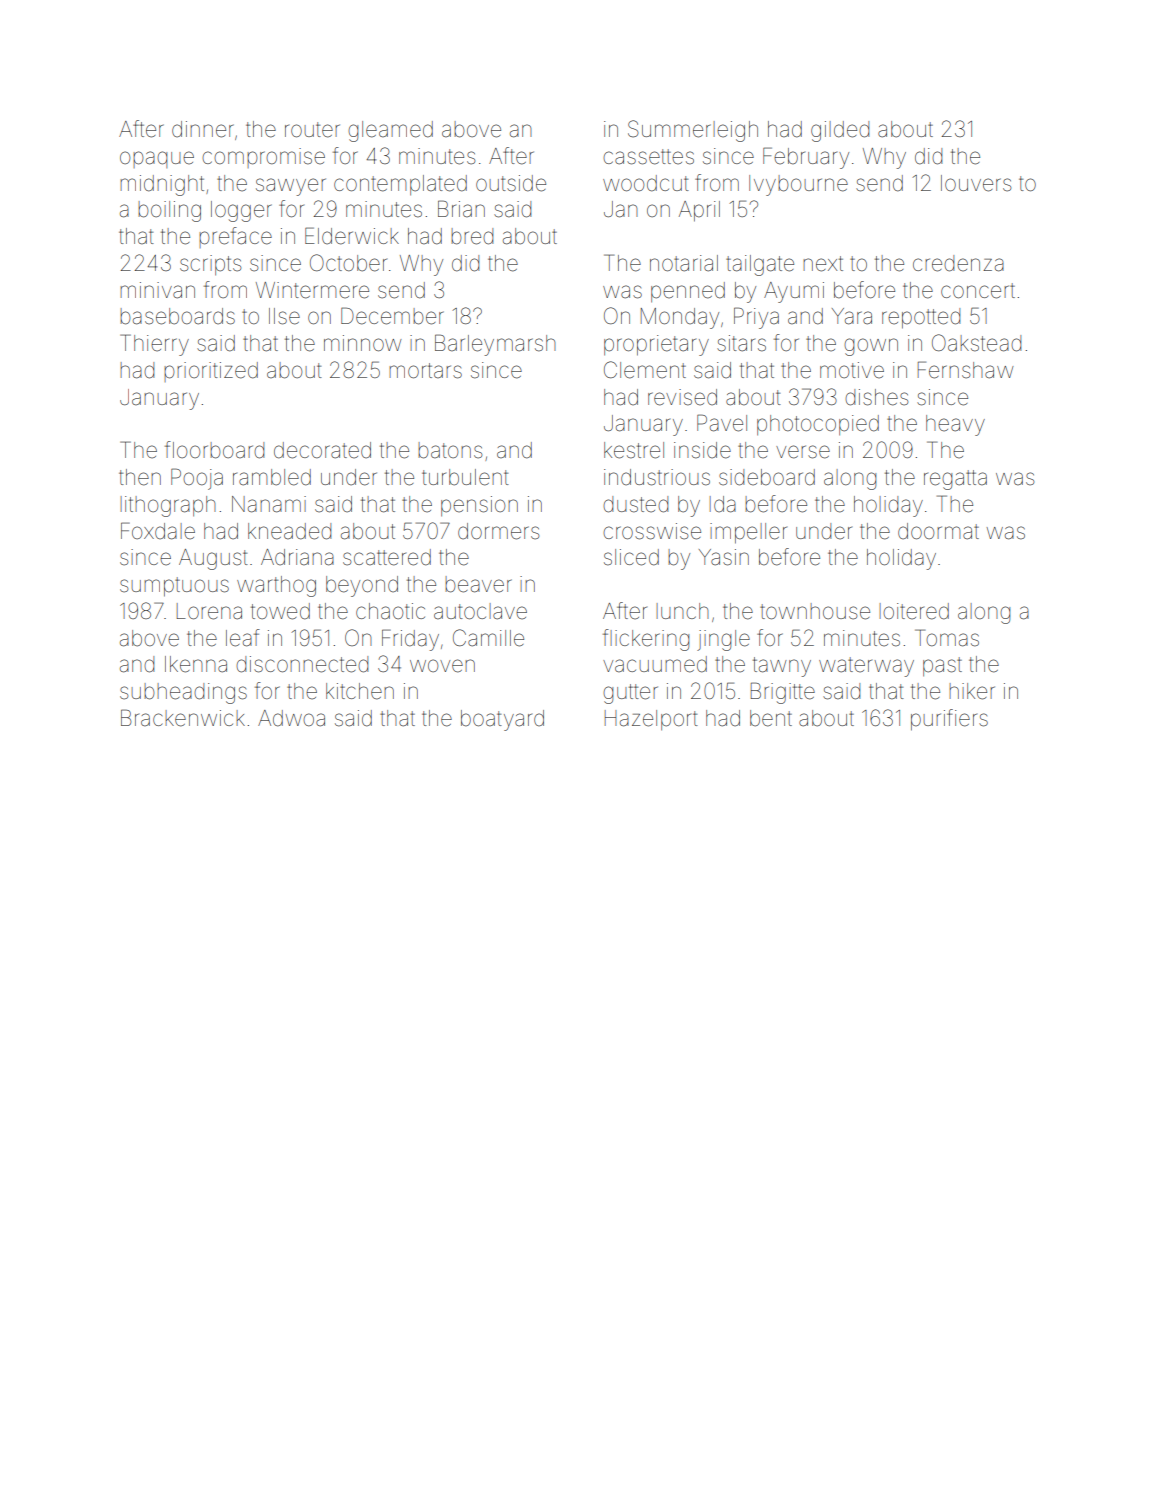  I want to click on townhouse, so click(815, 611).
